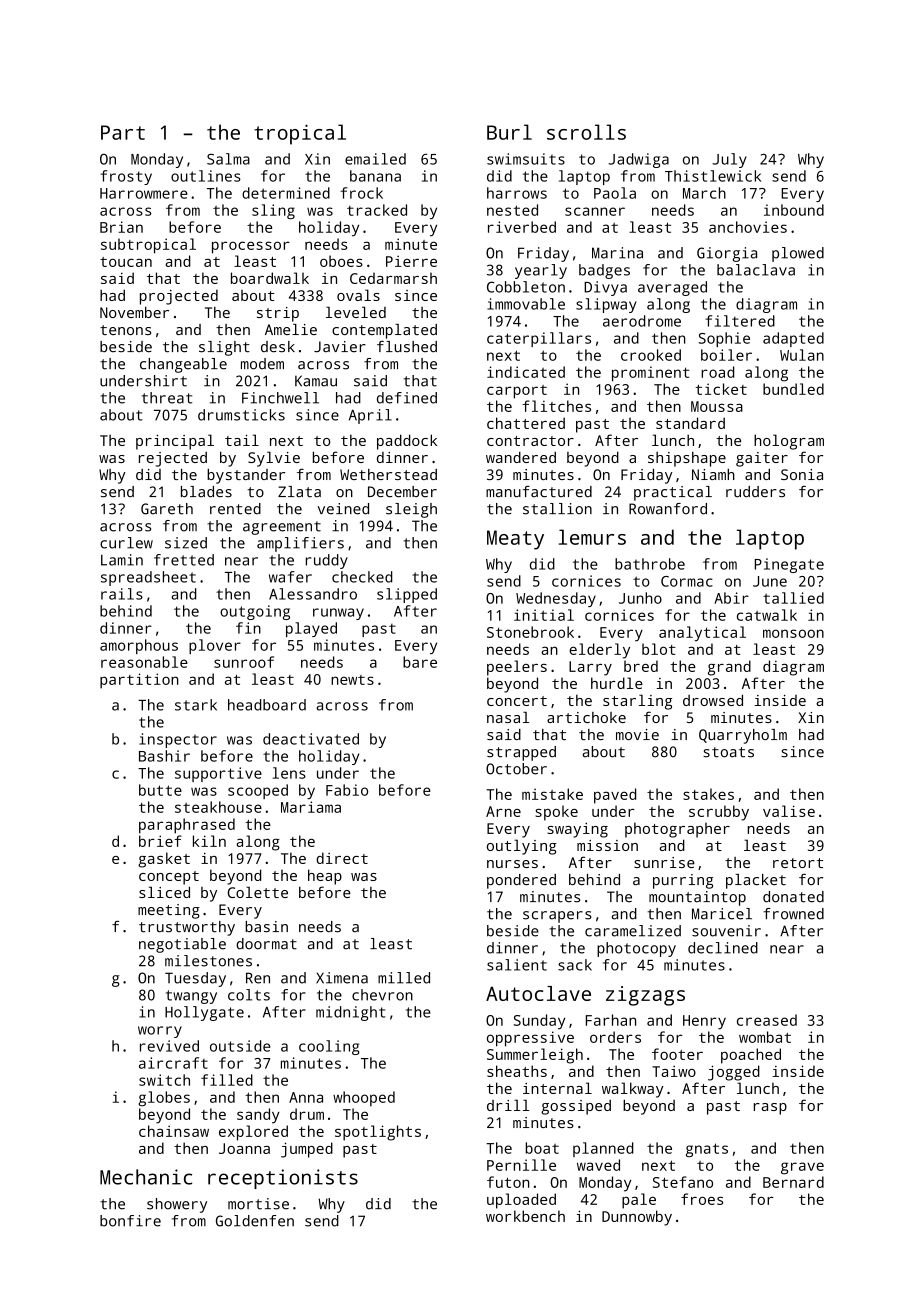 The height and width of the screenshot is (1314, 924). Describe the element at coordinates (407, 595) in the screenshot. I see `slipped` at that location.
